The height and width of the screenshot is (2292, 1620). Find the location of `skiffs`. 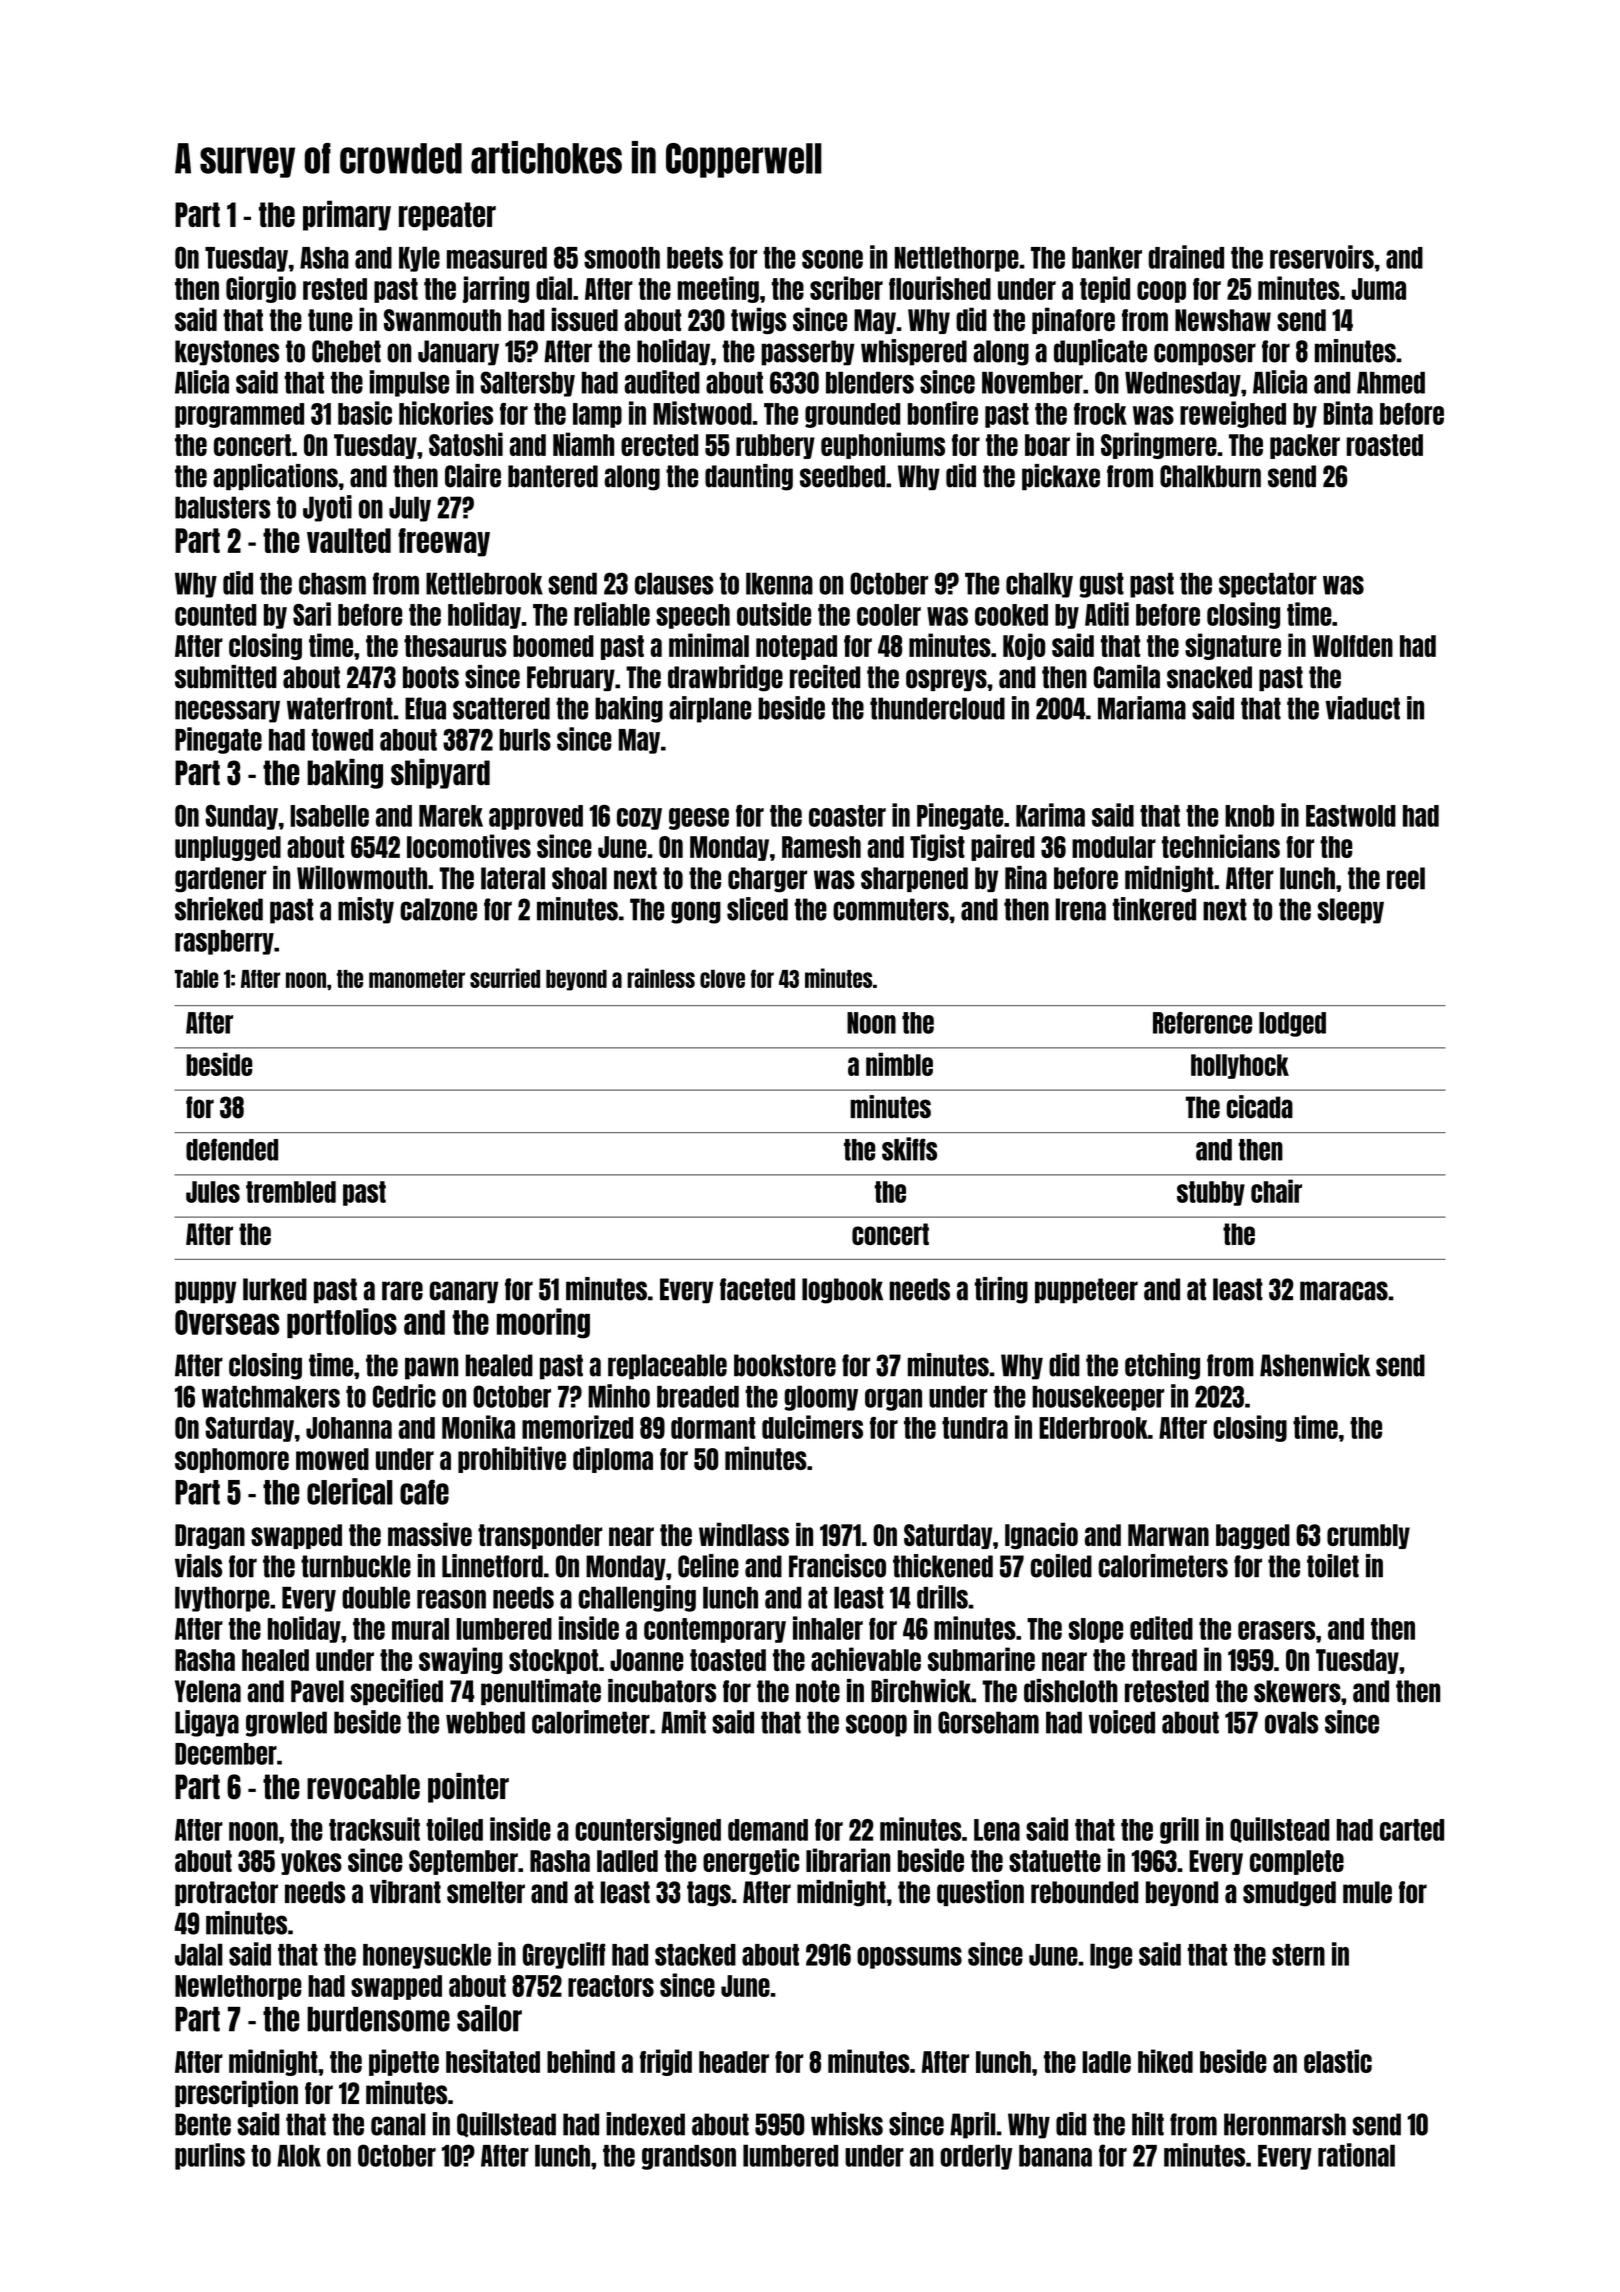

skiffs is located at coordinates (909, 1149).
